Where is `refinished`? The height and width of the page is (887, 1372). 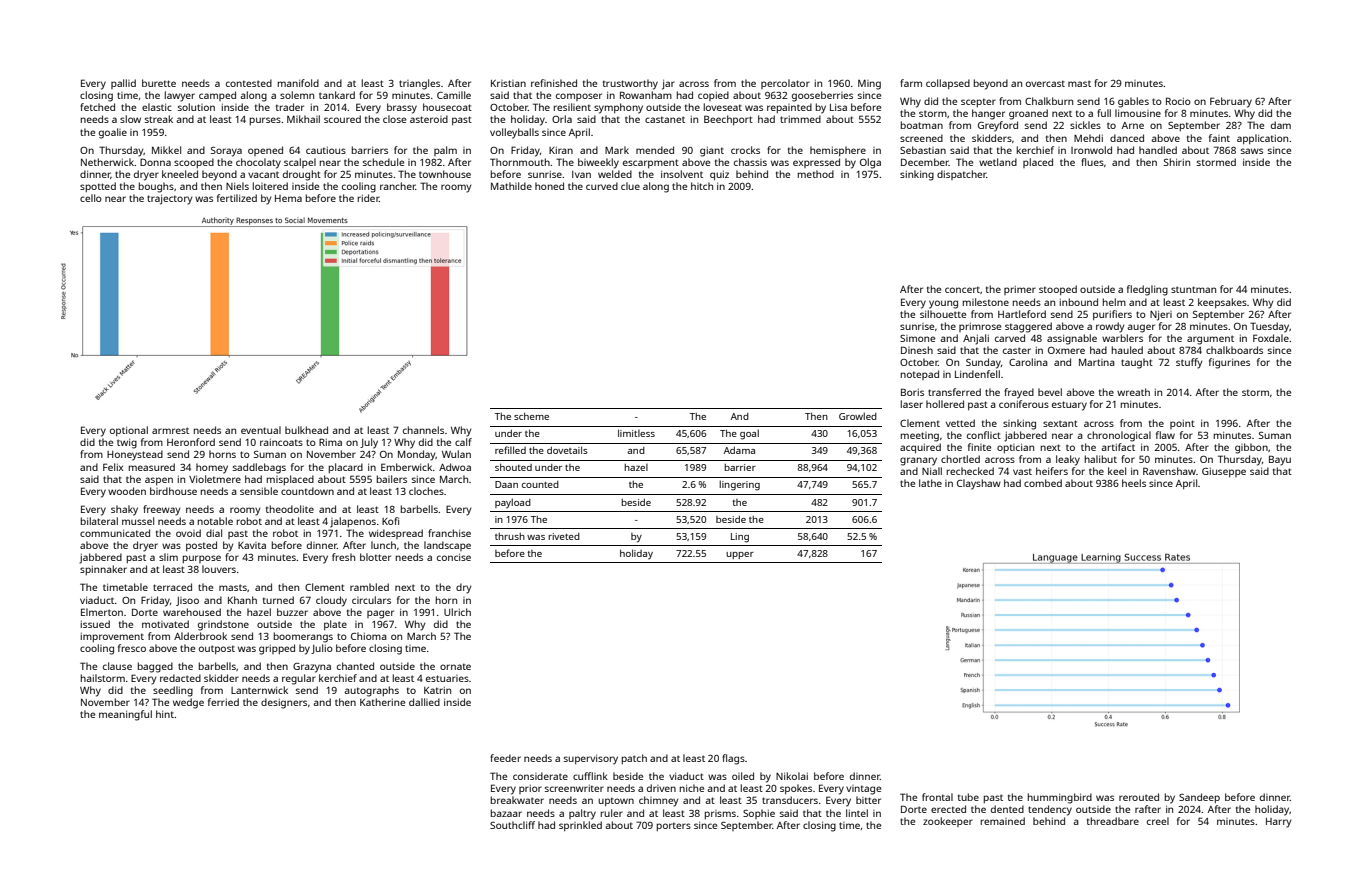 refinished is located at coordinates (554, 83).
